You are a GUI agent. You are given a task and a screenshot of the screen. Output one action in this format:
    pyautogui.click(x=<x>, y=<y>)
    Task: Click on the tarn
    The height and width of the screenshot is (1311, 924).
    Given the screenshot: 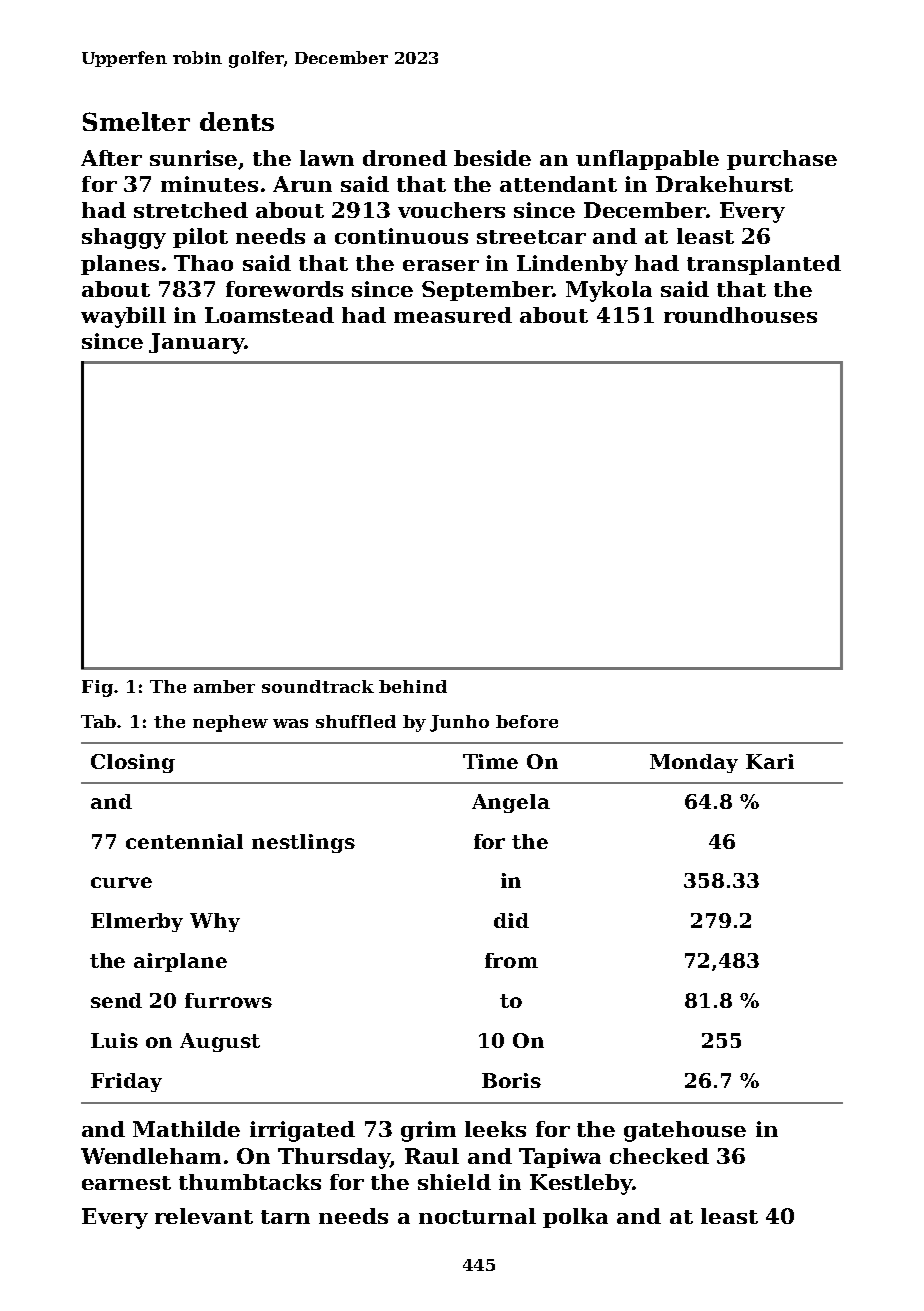 What is the action you would take?
    pyautogui.click(x=285, y=1217)
